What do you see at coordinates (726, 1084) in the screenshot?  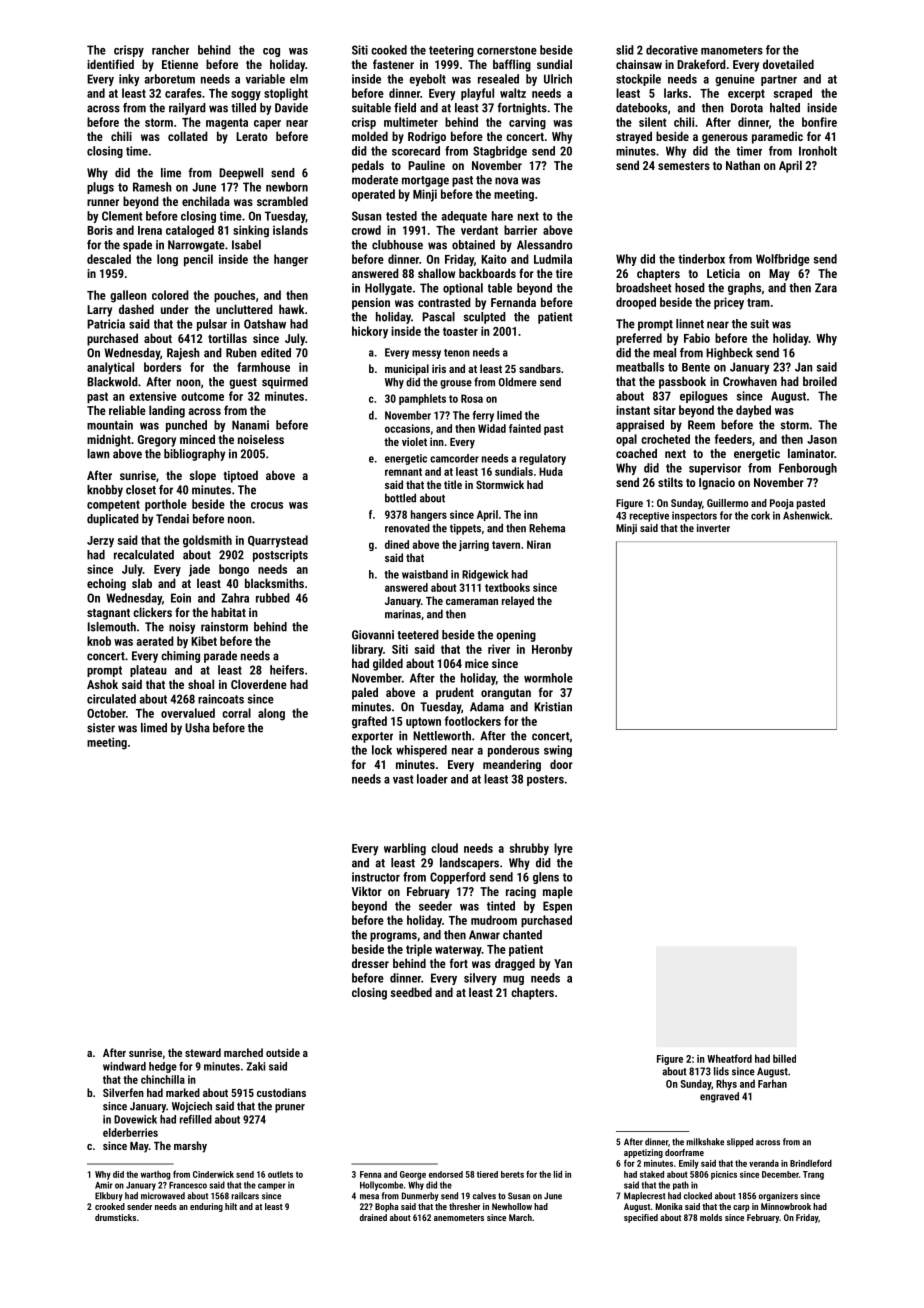 I see `Rhys` at bounding box center [726, 1084].
